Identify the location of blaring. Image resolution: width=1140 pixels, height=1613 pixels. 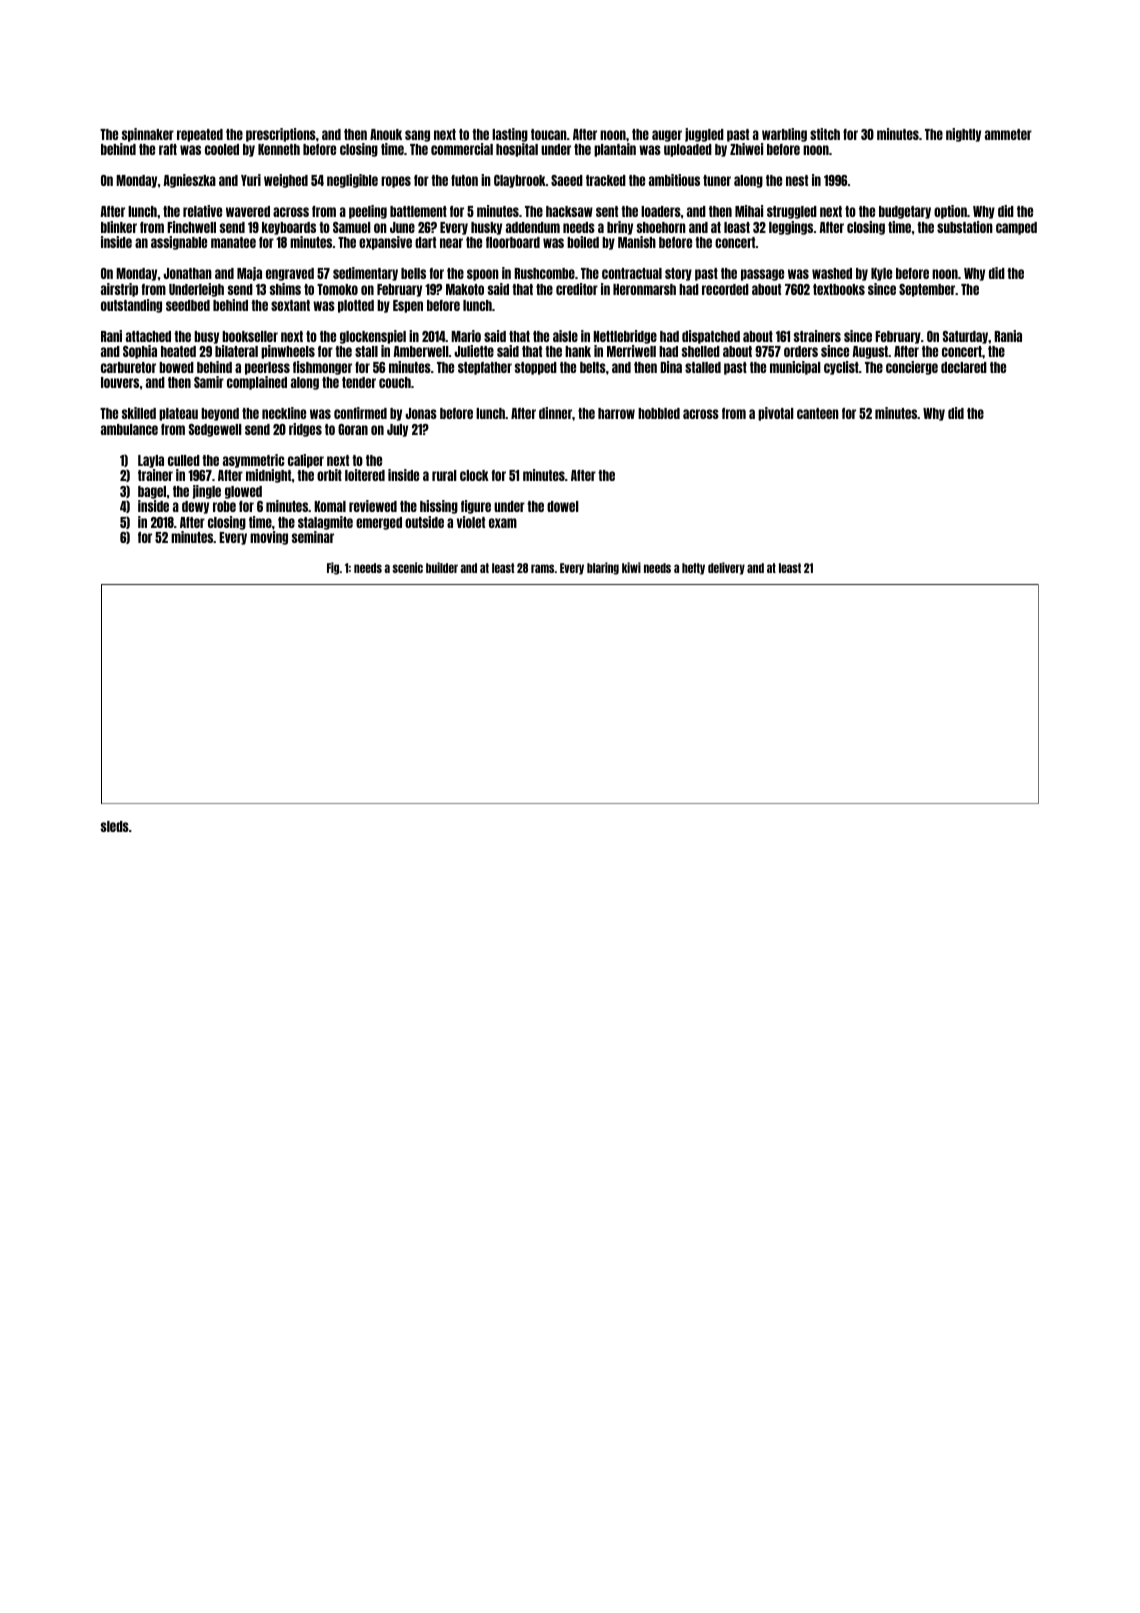
(603, 568).
